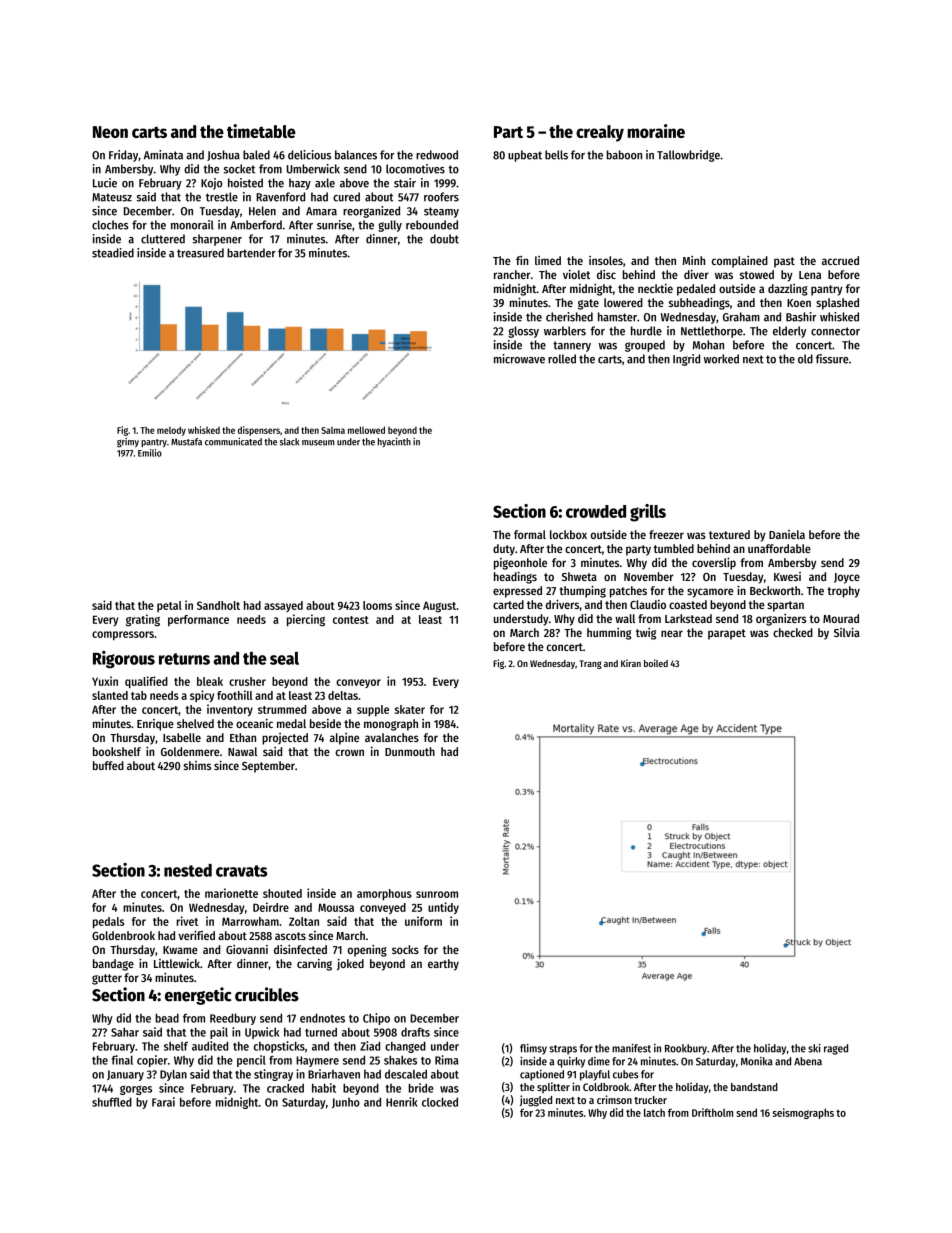 The image size is (952, 1233). I want to click on limed, so click(548, 260).
